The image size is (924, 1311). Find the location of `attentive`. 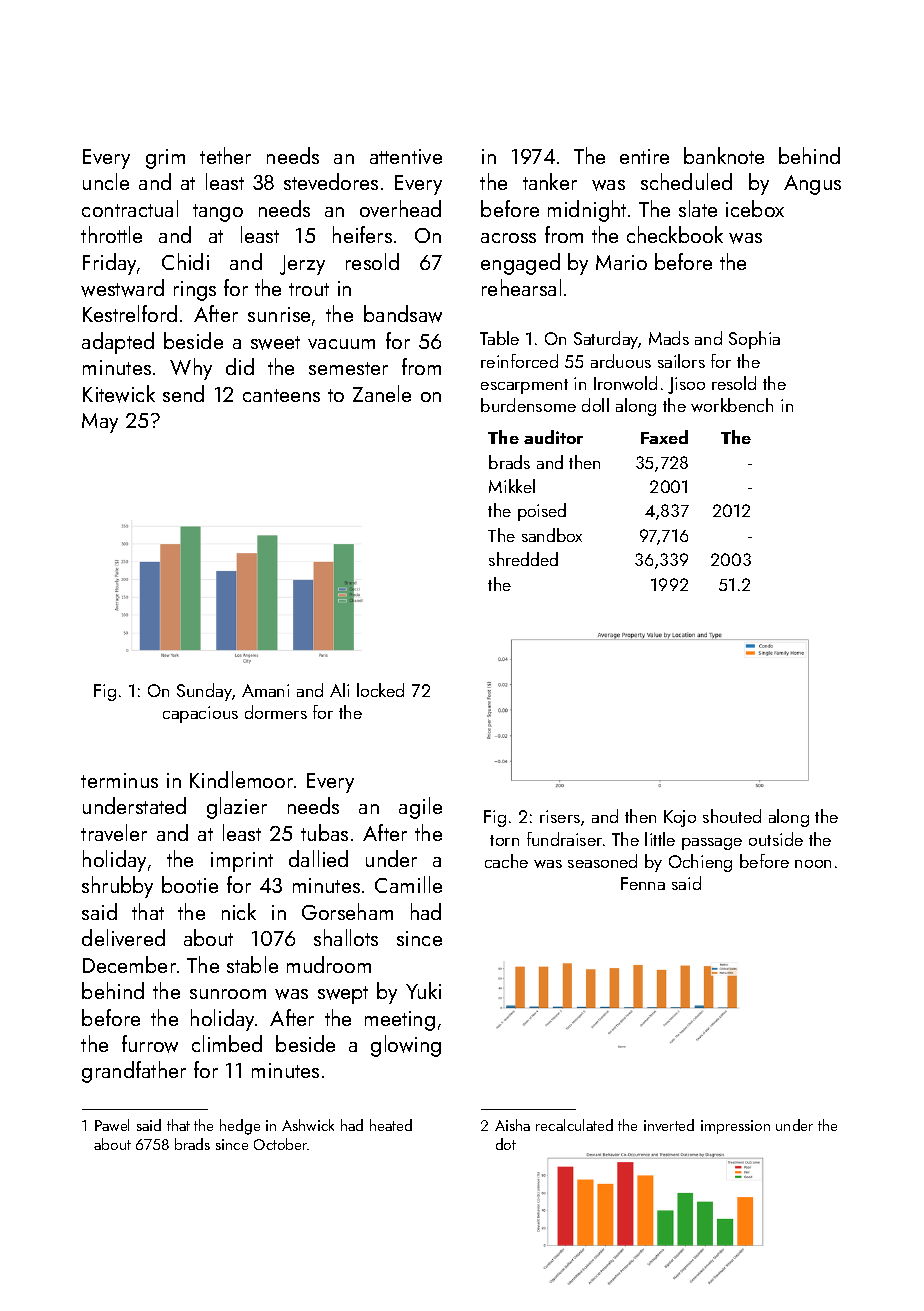

attentive is located at coordinates (406, 156).
